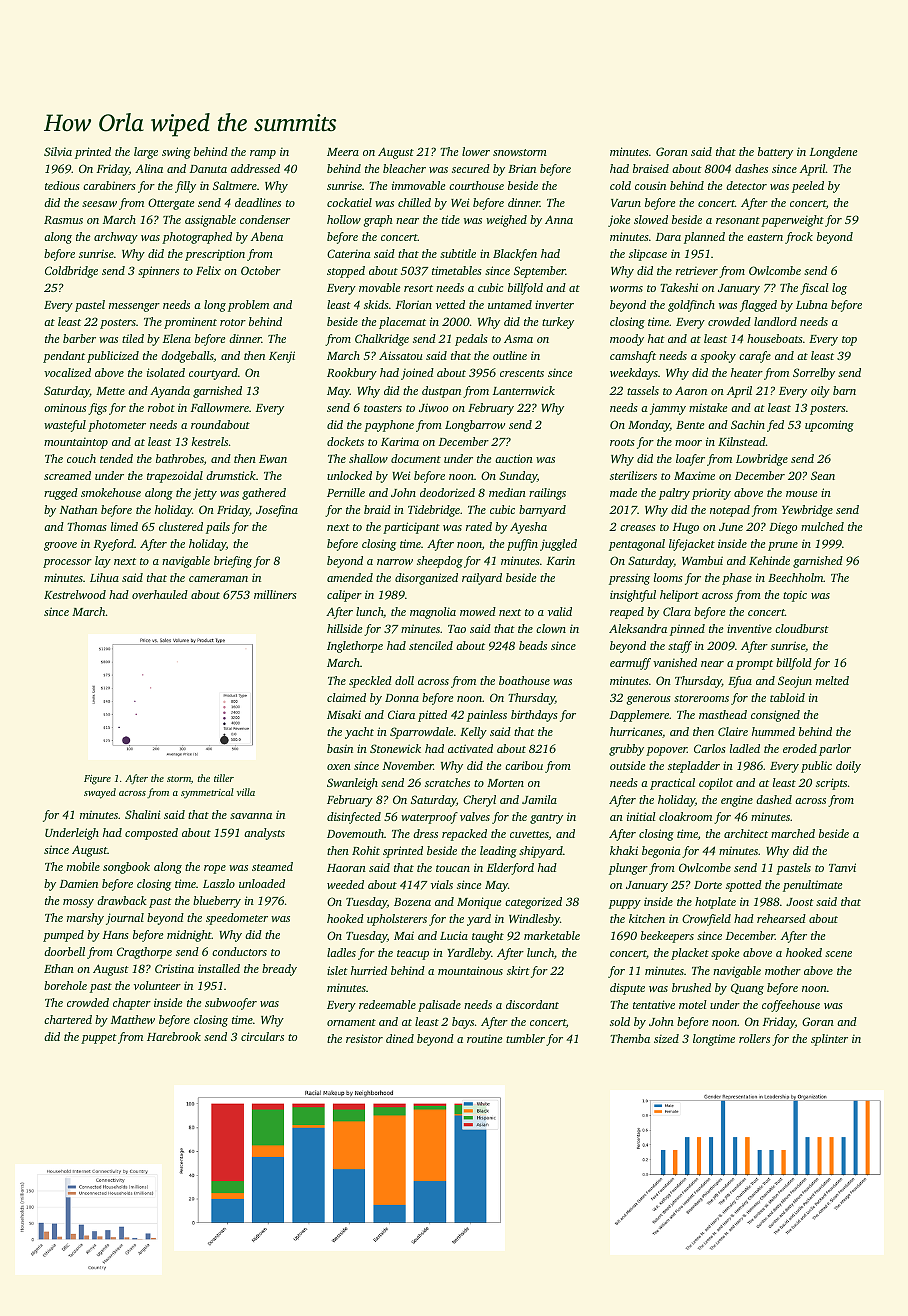 The image size is (908, 1316). Describe the element at coordinates (352, 374) in the image. I see `Rookbury` at that location.
